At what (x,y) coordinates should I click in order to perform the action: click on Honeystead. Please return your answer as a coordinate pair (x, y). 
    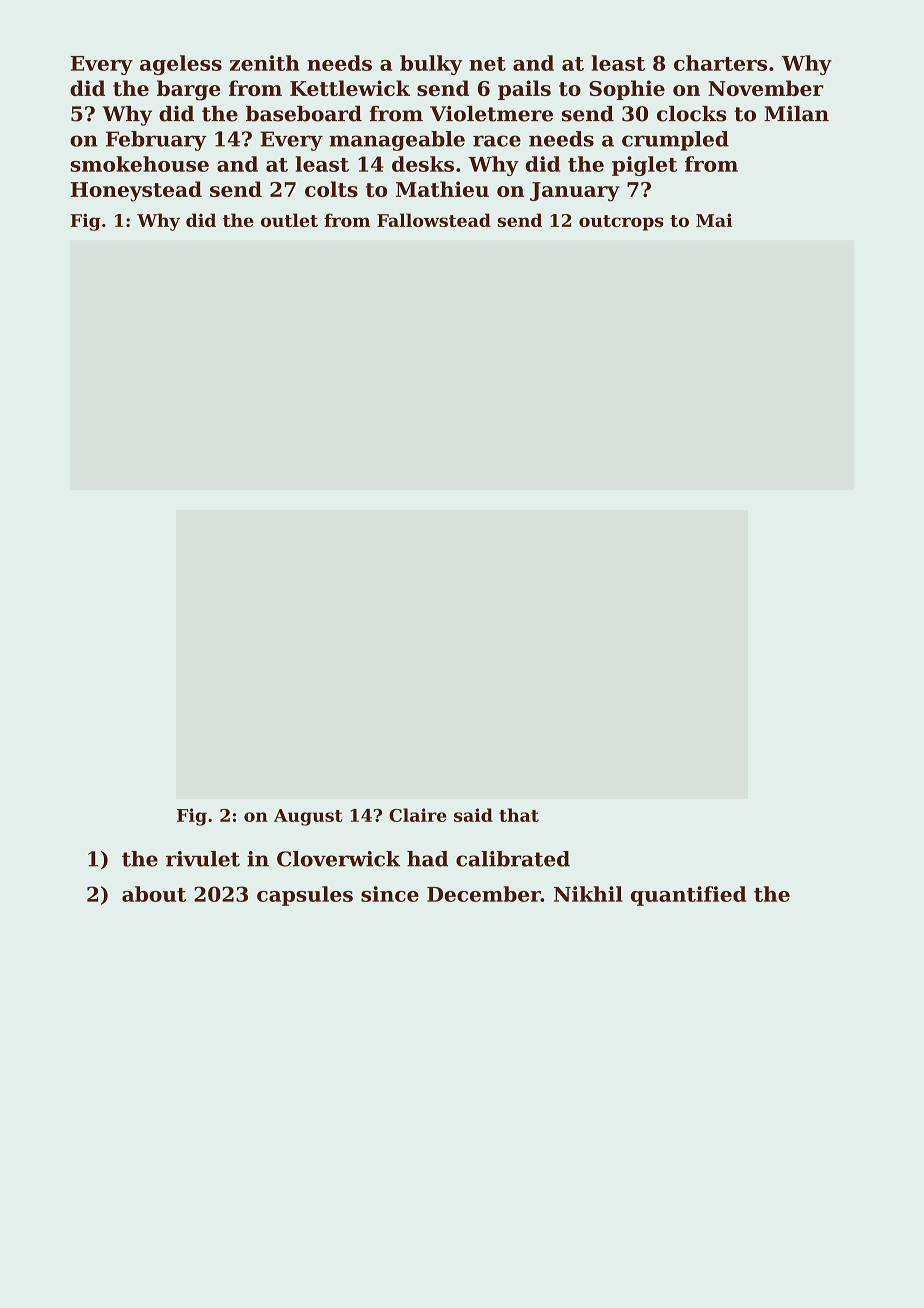
    Looking at the image, I should click on (136, 191).
